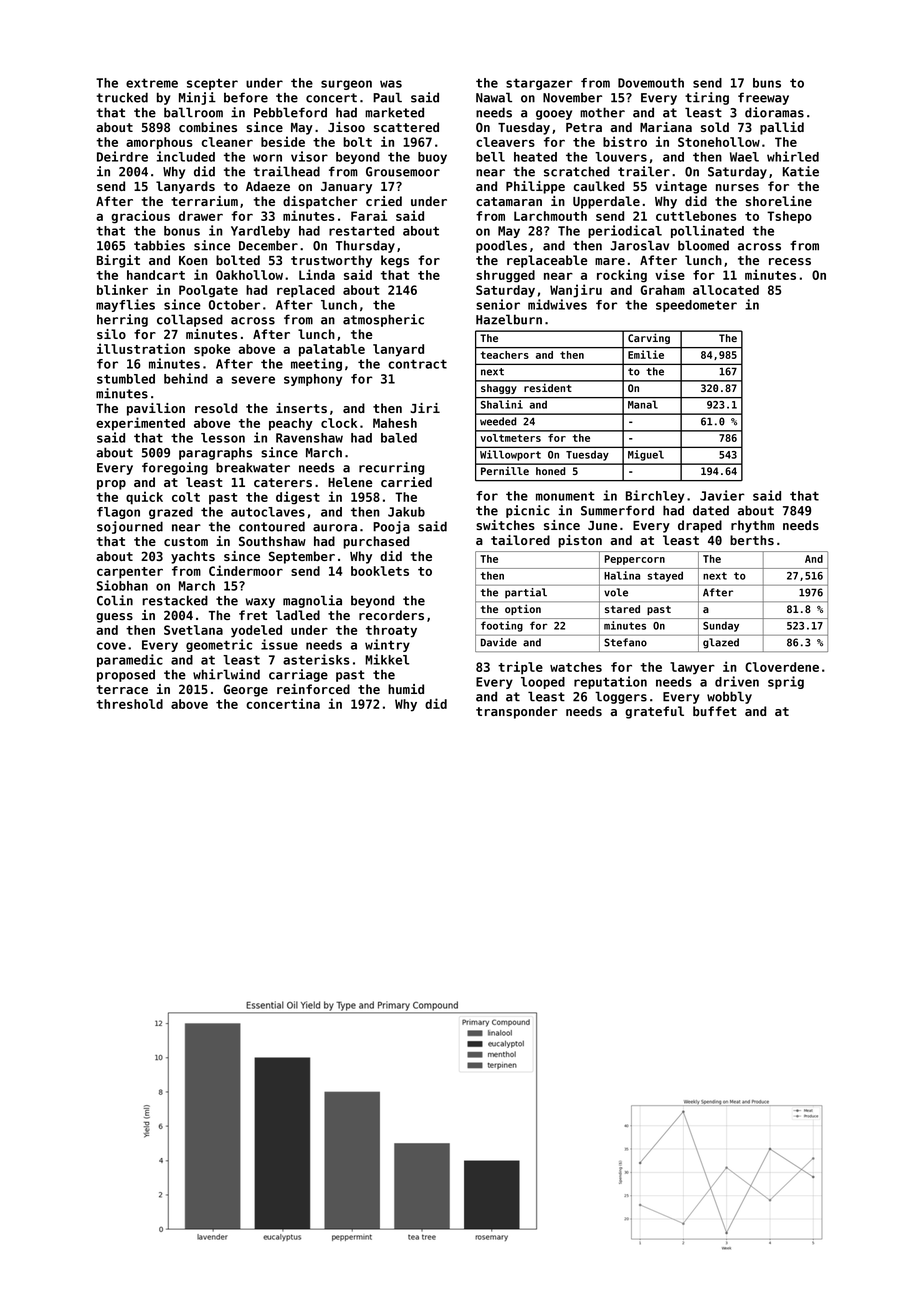 The image size is (924, 1308). I want to click on pallid, so click(782, 128).
